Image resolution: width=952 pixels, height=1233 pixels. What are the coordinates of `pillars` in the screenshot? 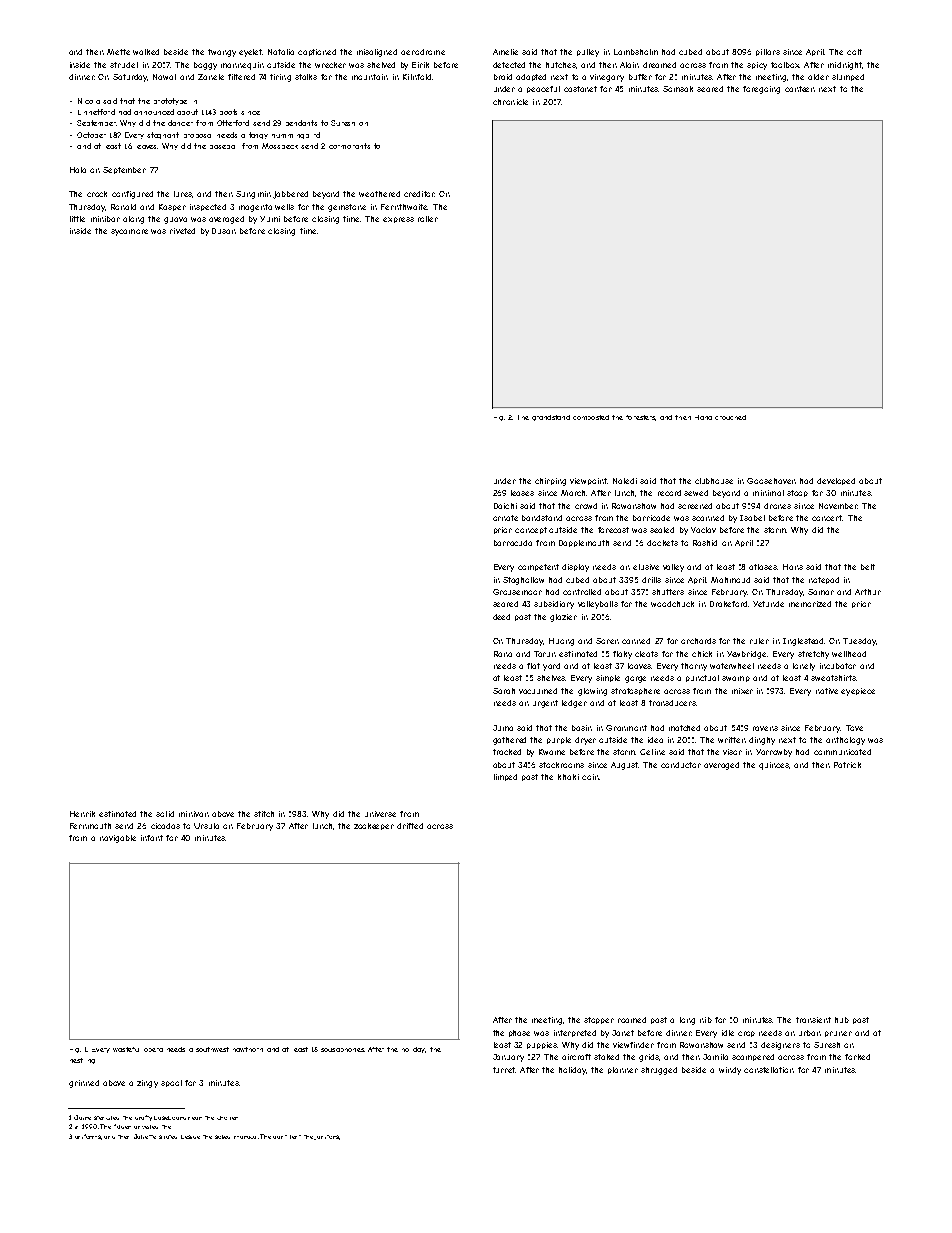 It's located at (768, 52).
